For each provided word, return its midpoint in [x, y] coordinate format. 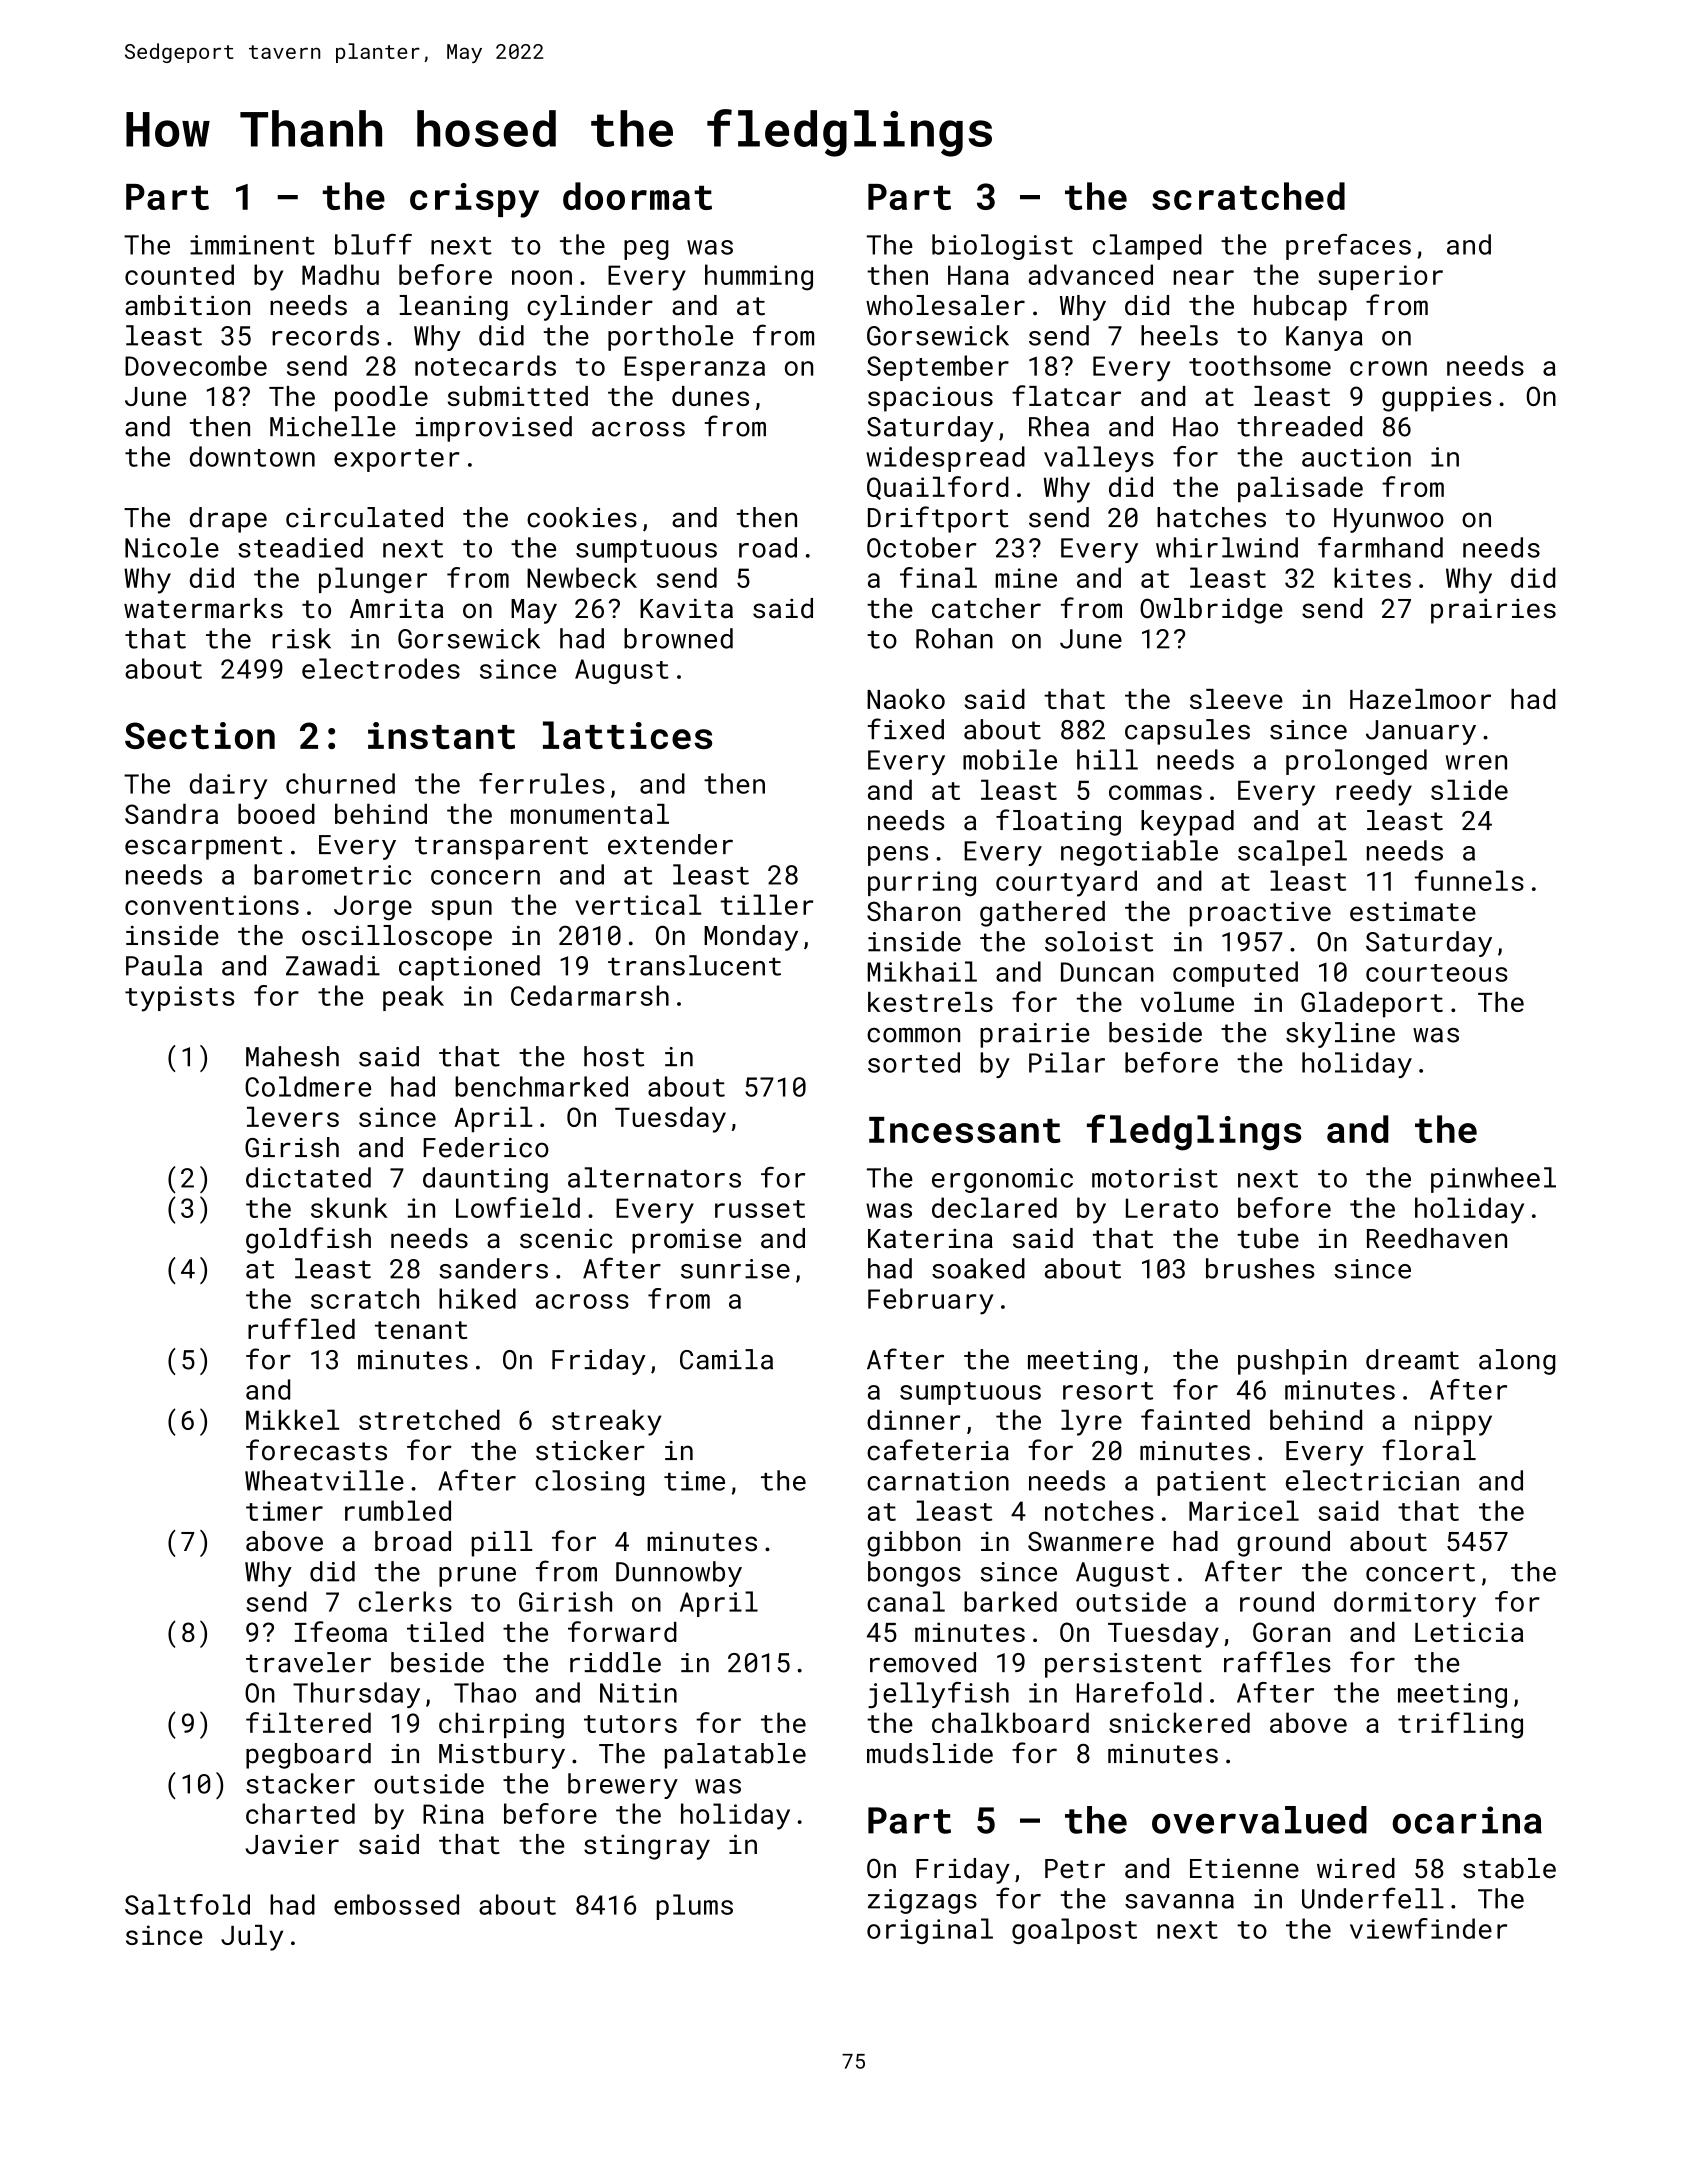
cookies [582, 517]
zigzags [922, 1901]
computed [1235, 974]
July [252, 1938]
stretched [429, 1419]
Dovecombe [196, 365]
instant [441, 735]
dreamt [1412, 1359]
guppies [1436, 399]
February [930, 1301]
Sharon [913, 911]
